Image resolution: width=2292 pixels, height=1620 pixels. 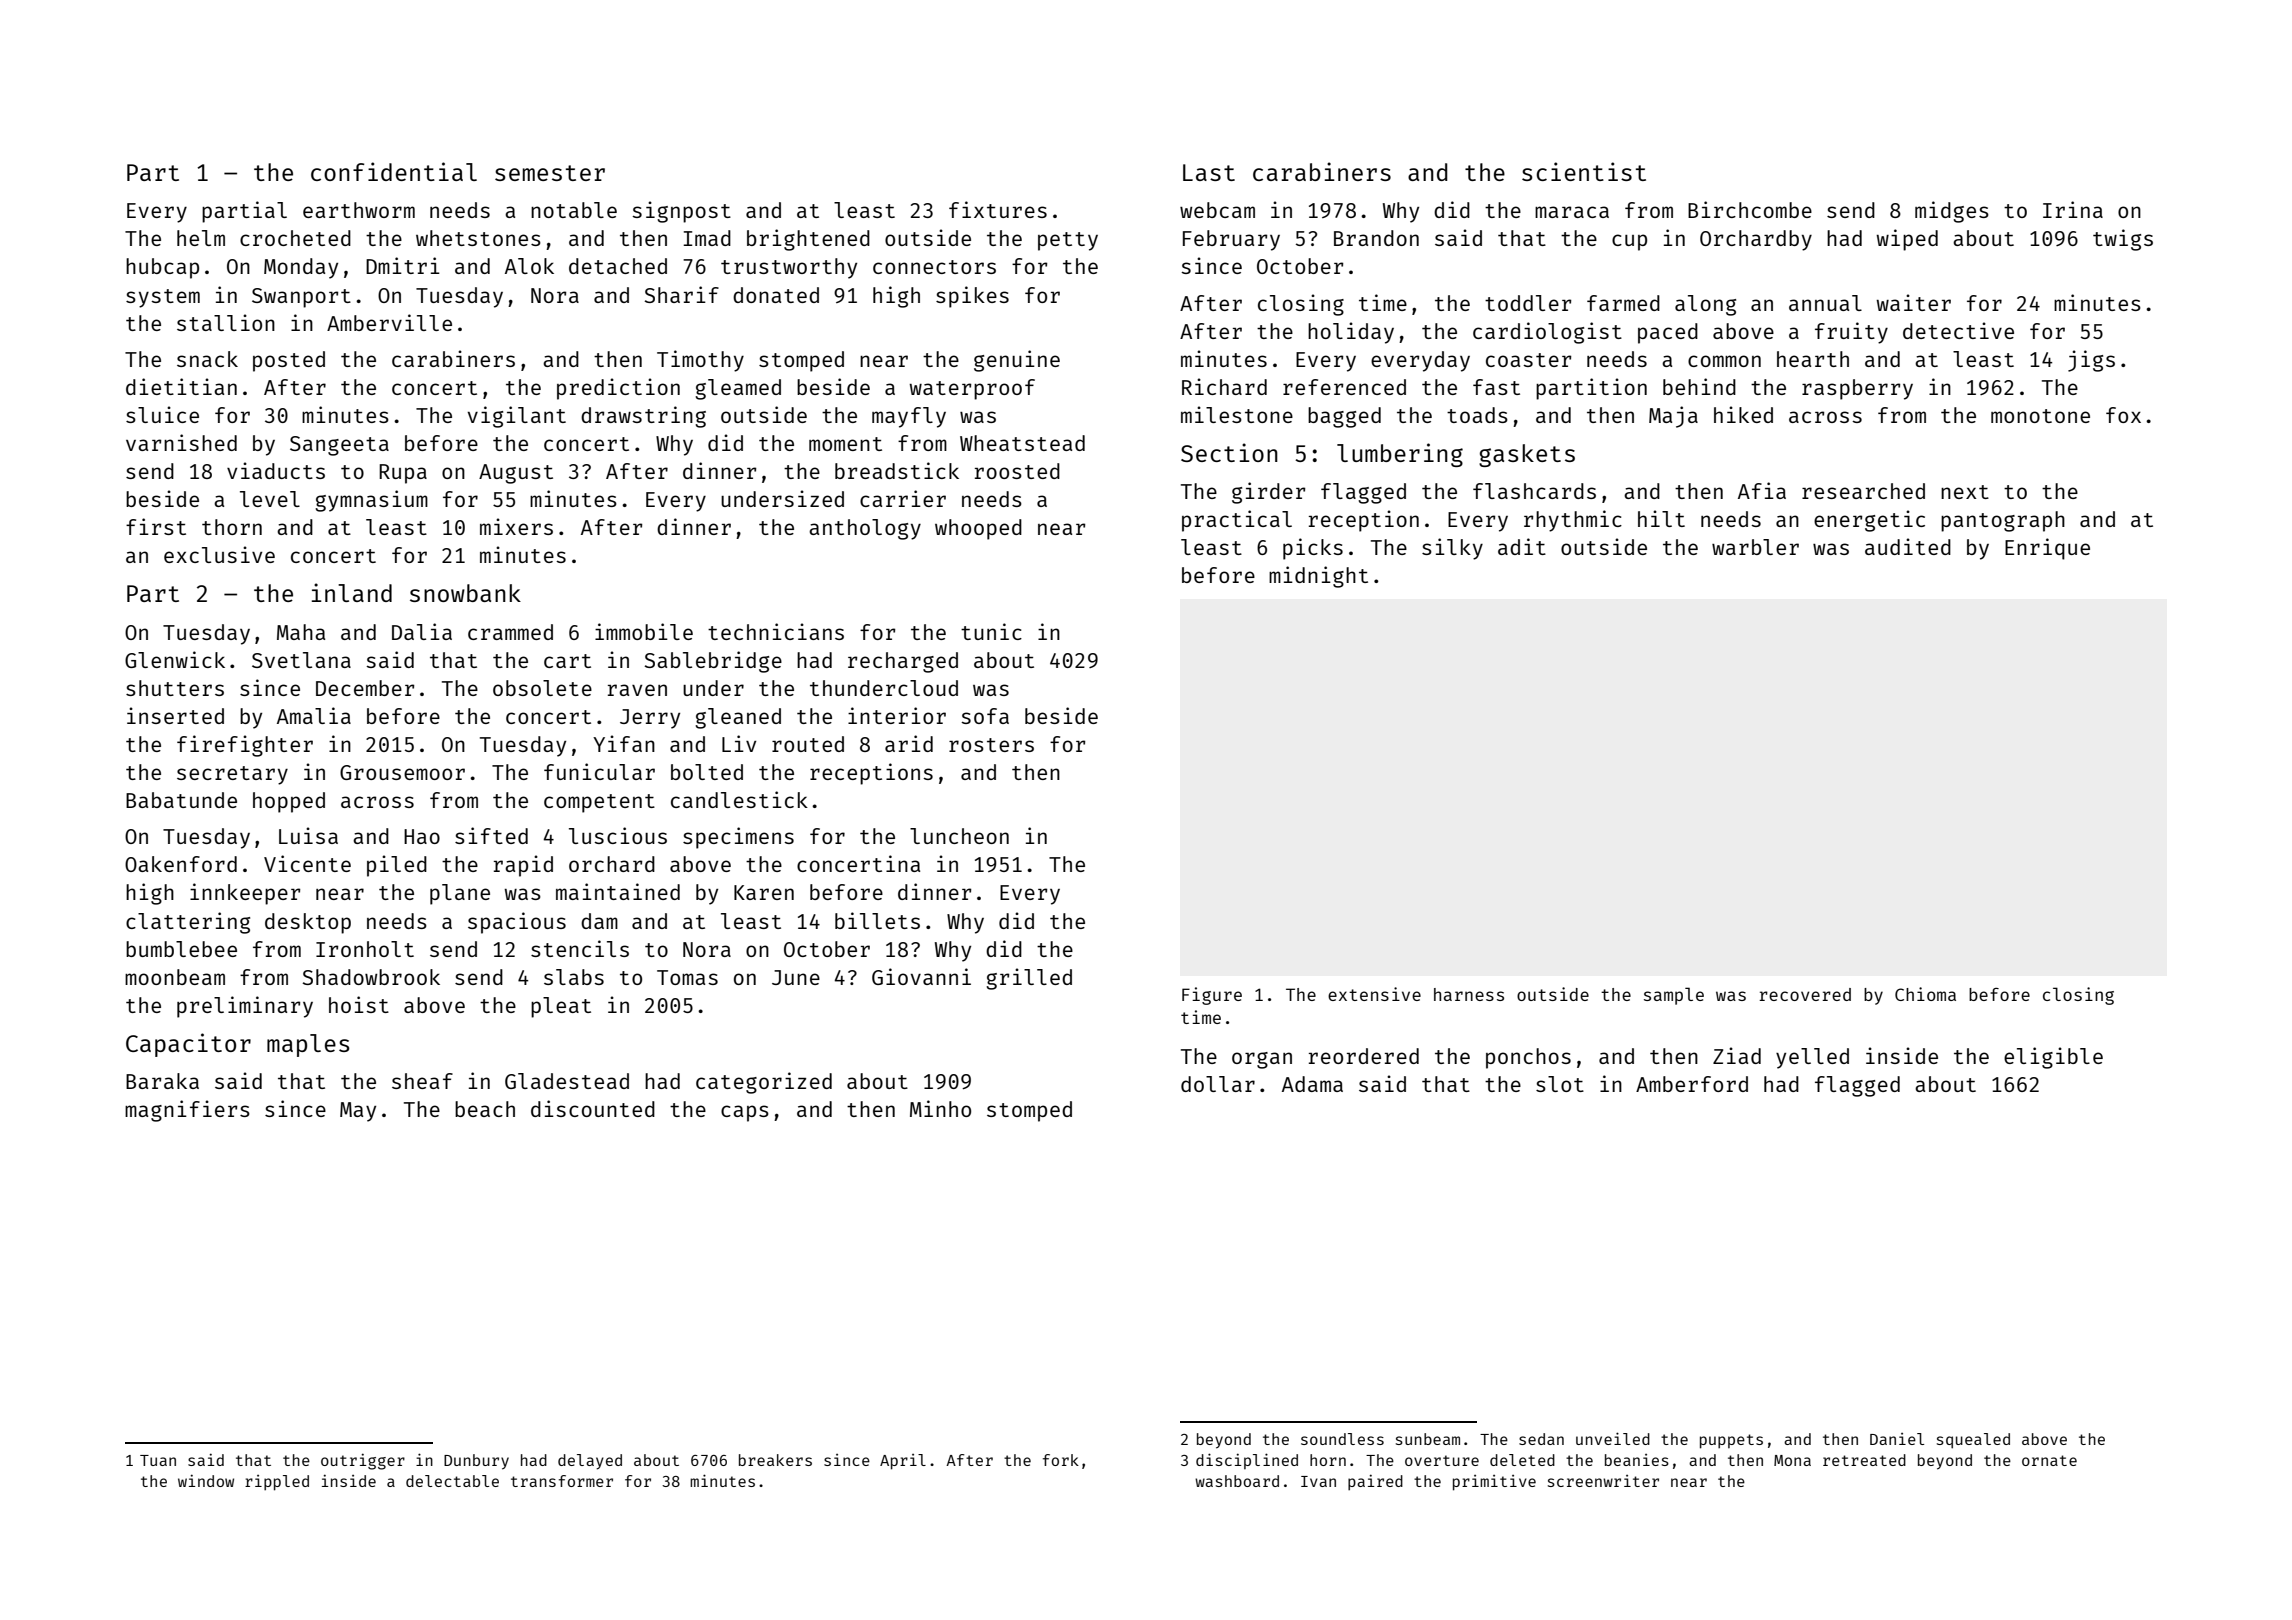 I want to click on magnifiers, so click(x=187, y=1111).
